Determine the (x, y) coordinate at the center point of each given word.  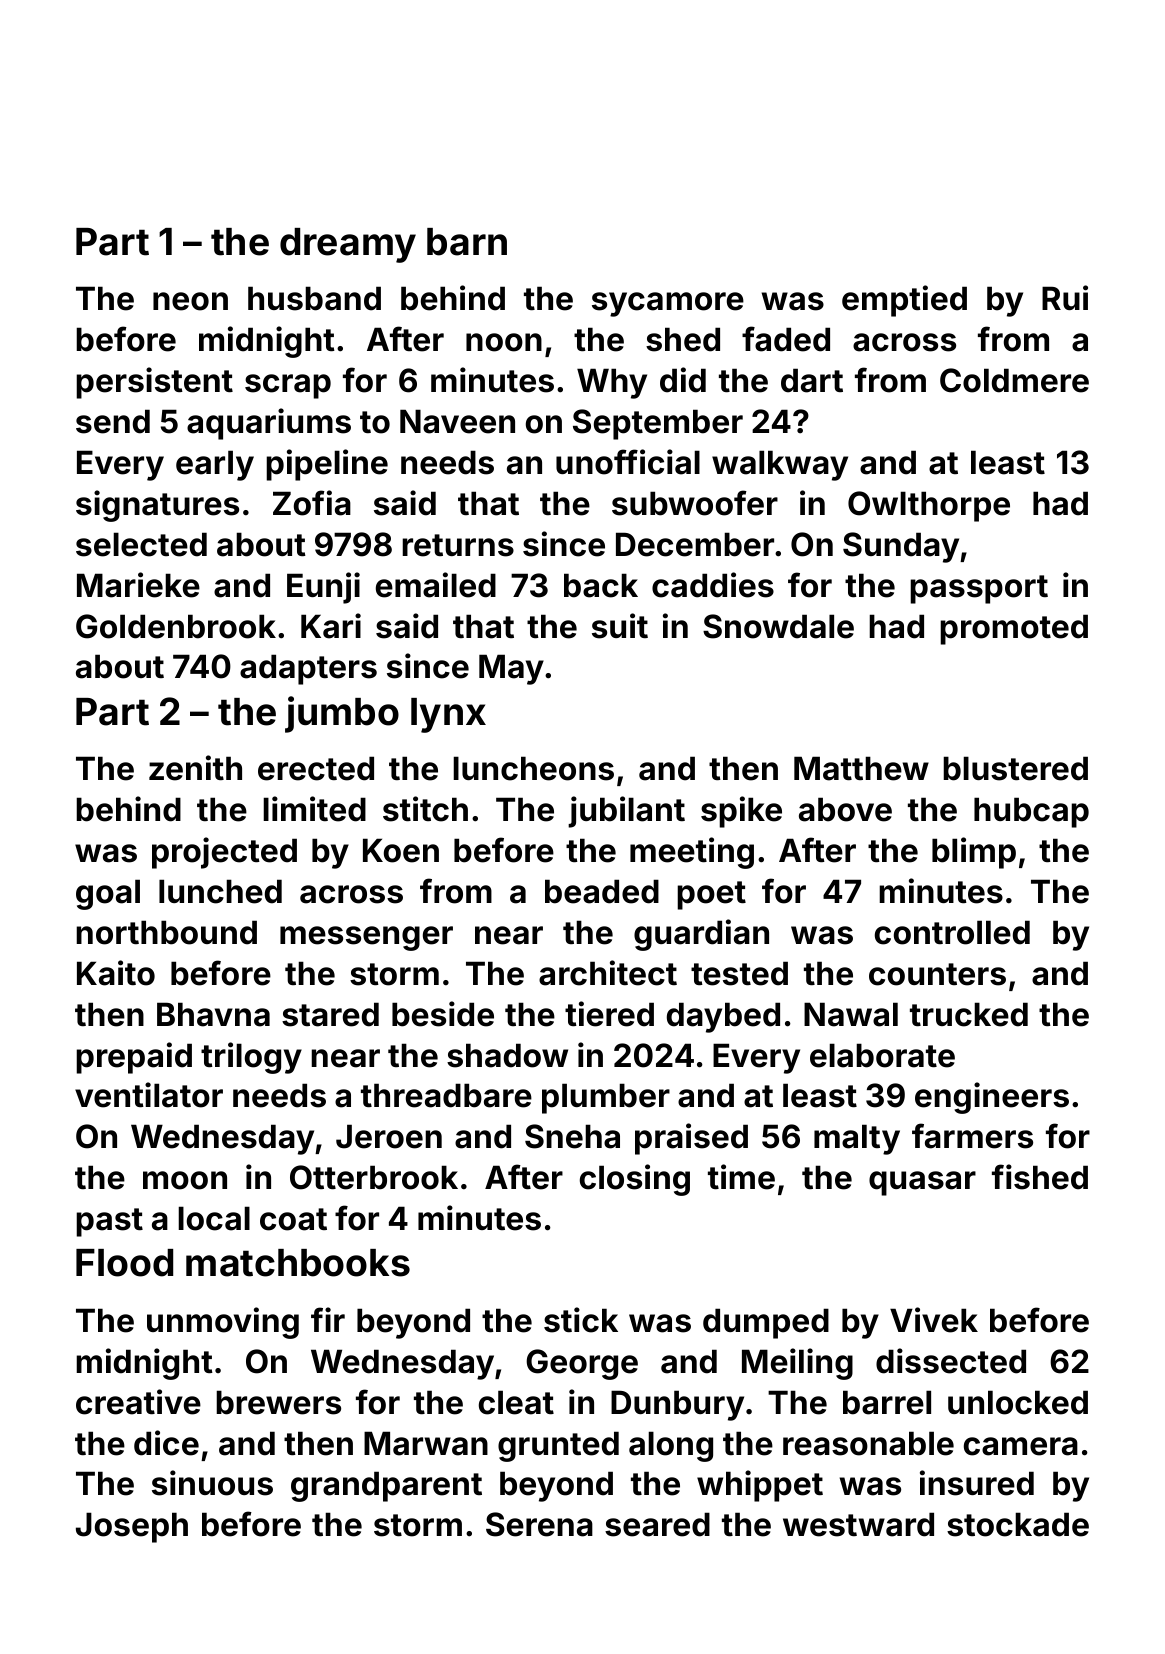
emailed (436, 585)
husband (314, 298)
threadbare (446, 1095)
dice (166, 1443)
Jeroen (389, 1136)
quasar (922, 1183)
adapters (308, 669)
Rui (1065, 297)
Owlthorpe (929, 506)
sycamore (668, 304)
